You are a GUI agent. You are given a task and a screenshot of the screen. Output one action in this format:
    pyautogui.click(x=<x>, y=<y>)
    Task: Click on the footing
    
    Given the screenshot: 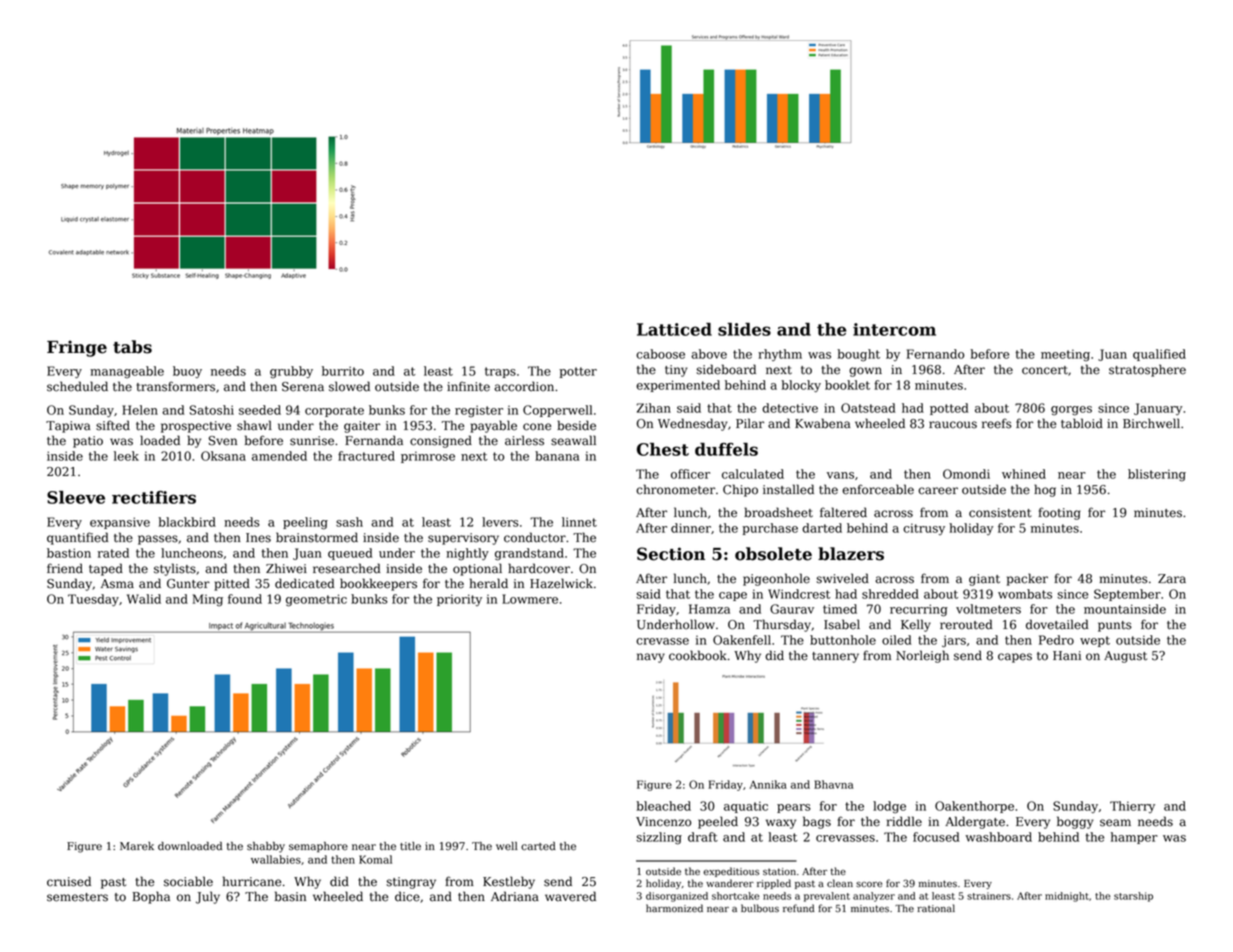 What is the action you would take?
    pyautogui.click(x=1059, y=513)
